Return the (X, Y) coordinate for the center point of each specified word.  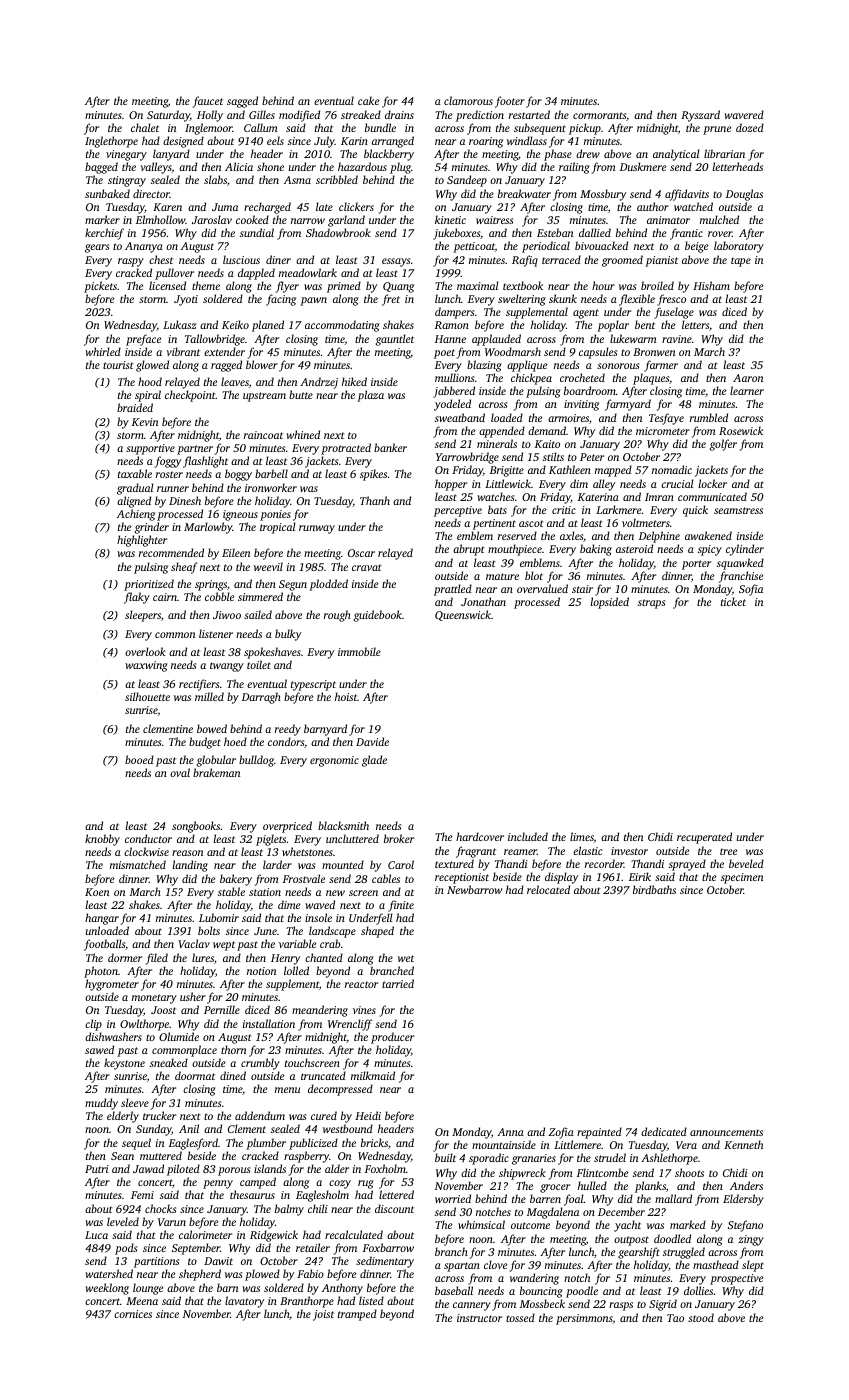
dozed (750, 127)
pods (126, 1249)
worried (453, 1198)
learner (747, 390)
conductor (148, 838)
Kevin (145, 422)
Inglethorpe (111, 142)
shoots (689, 1172)
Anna (510, 1132)
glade (374, 761)
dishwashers (113, 1036)
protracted (346, 449)
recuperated (704, 838)
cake (368, 100)
